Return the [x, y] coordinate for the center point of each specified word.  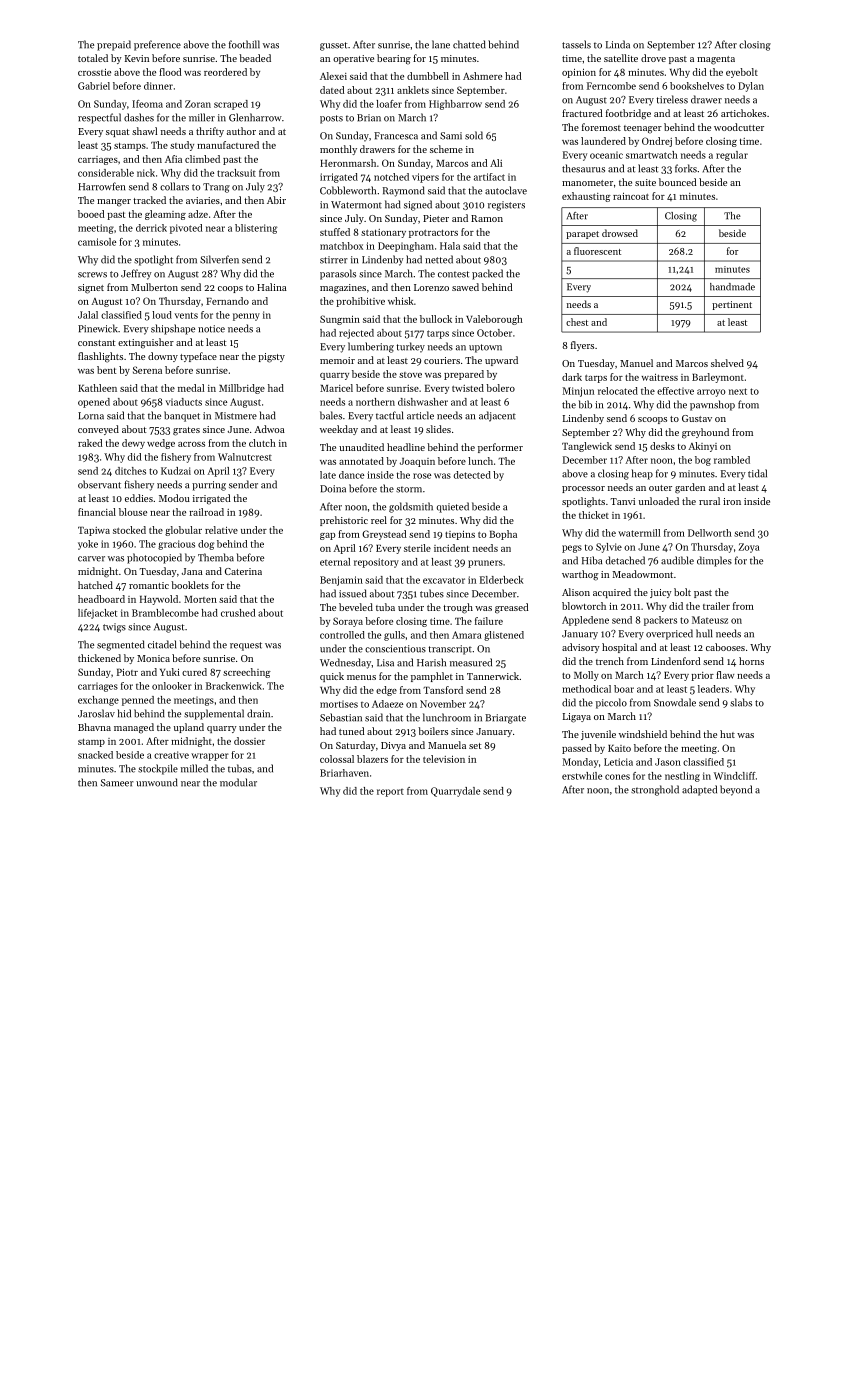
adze [198, 214]
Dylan [751, 87]
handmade [732, 287]
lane [441, 44]
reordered [225, 72]
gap [327, 536]
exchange [98, 701]
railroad [206, 512]
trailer [716, 606]
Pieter [436, 218]
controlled [342, 635]
